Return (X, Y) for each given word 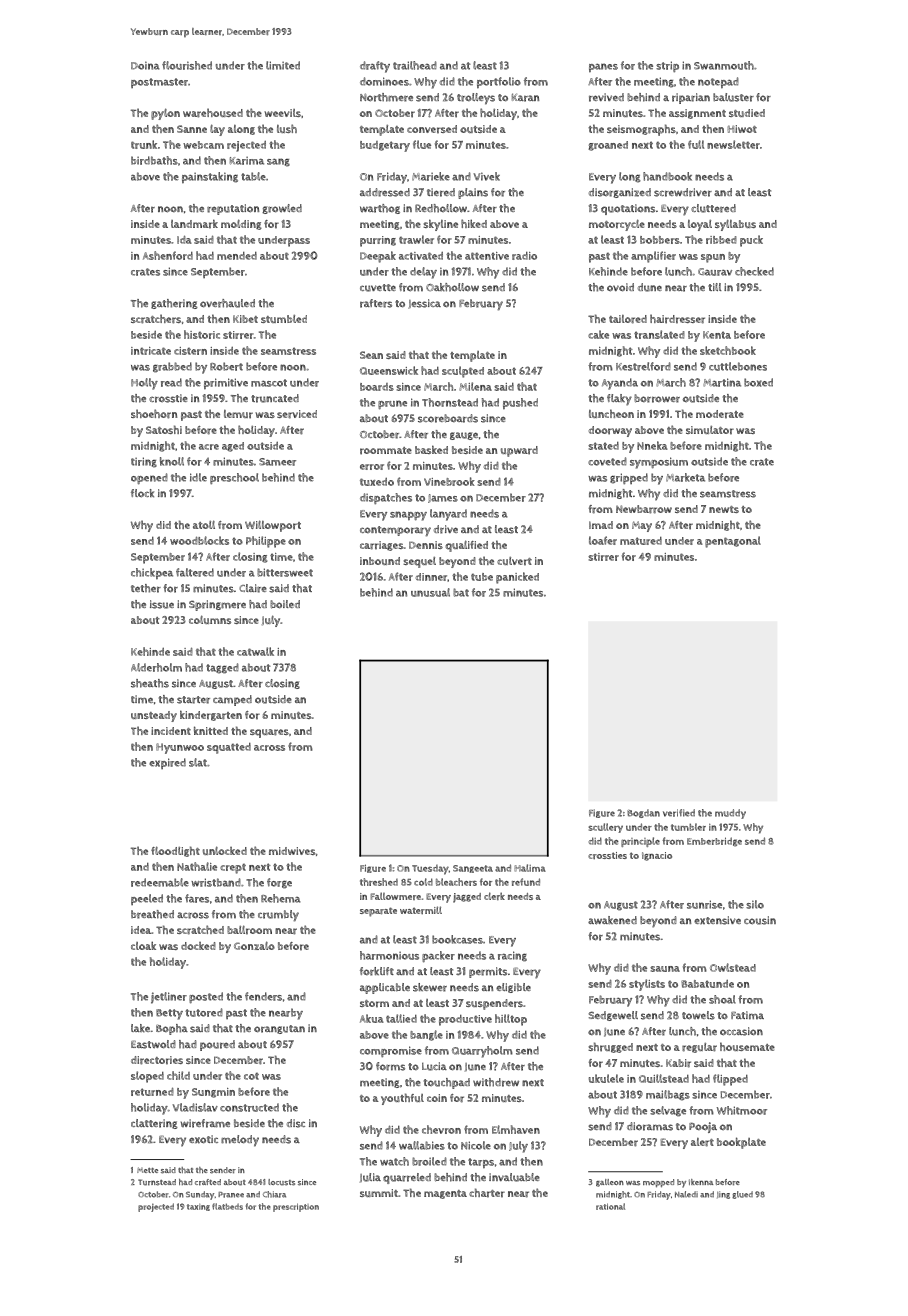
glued (742, 1195)
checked (754, 271)
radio (524, 256)
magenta (445, 1194)
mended (237, 256)
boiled (285, 604)
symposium (659, 463)
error (372, 467)
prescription (296, 1207)
